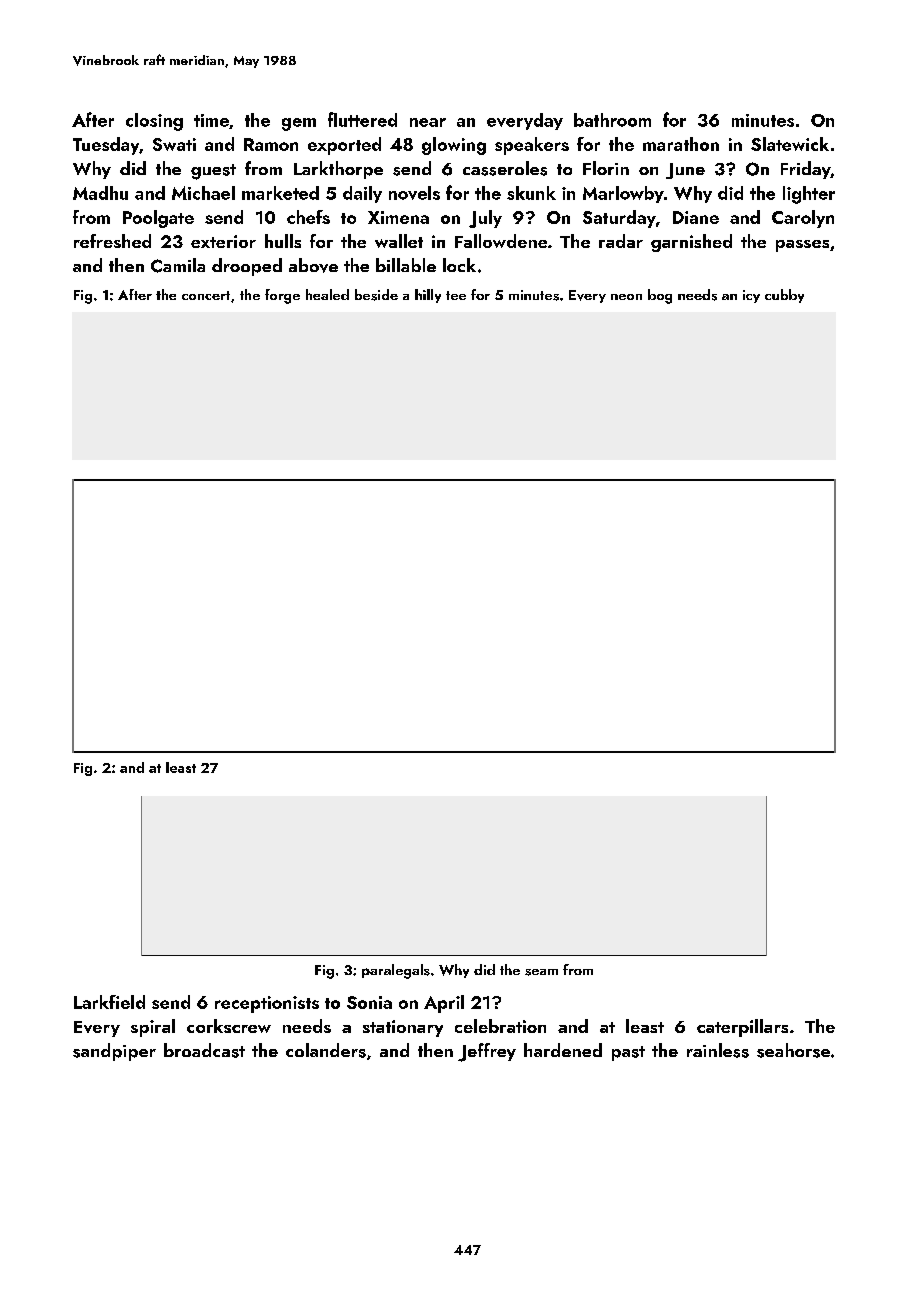  I want to click on seam, so click(541, 972).
